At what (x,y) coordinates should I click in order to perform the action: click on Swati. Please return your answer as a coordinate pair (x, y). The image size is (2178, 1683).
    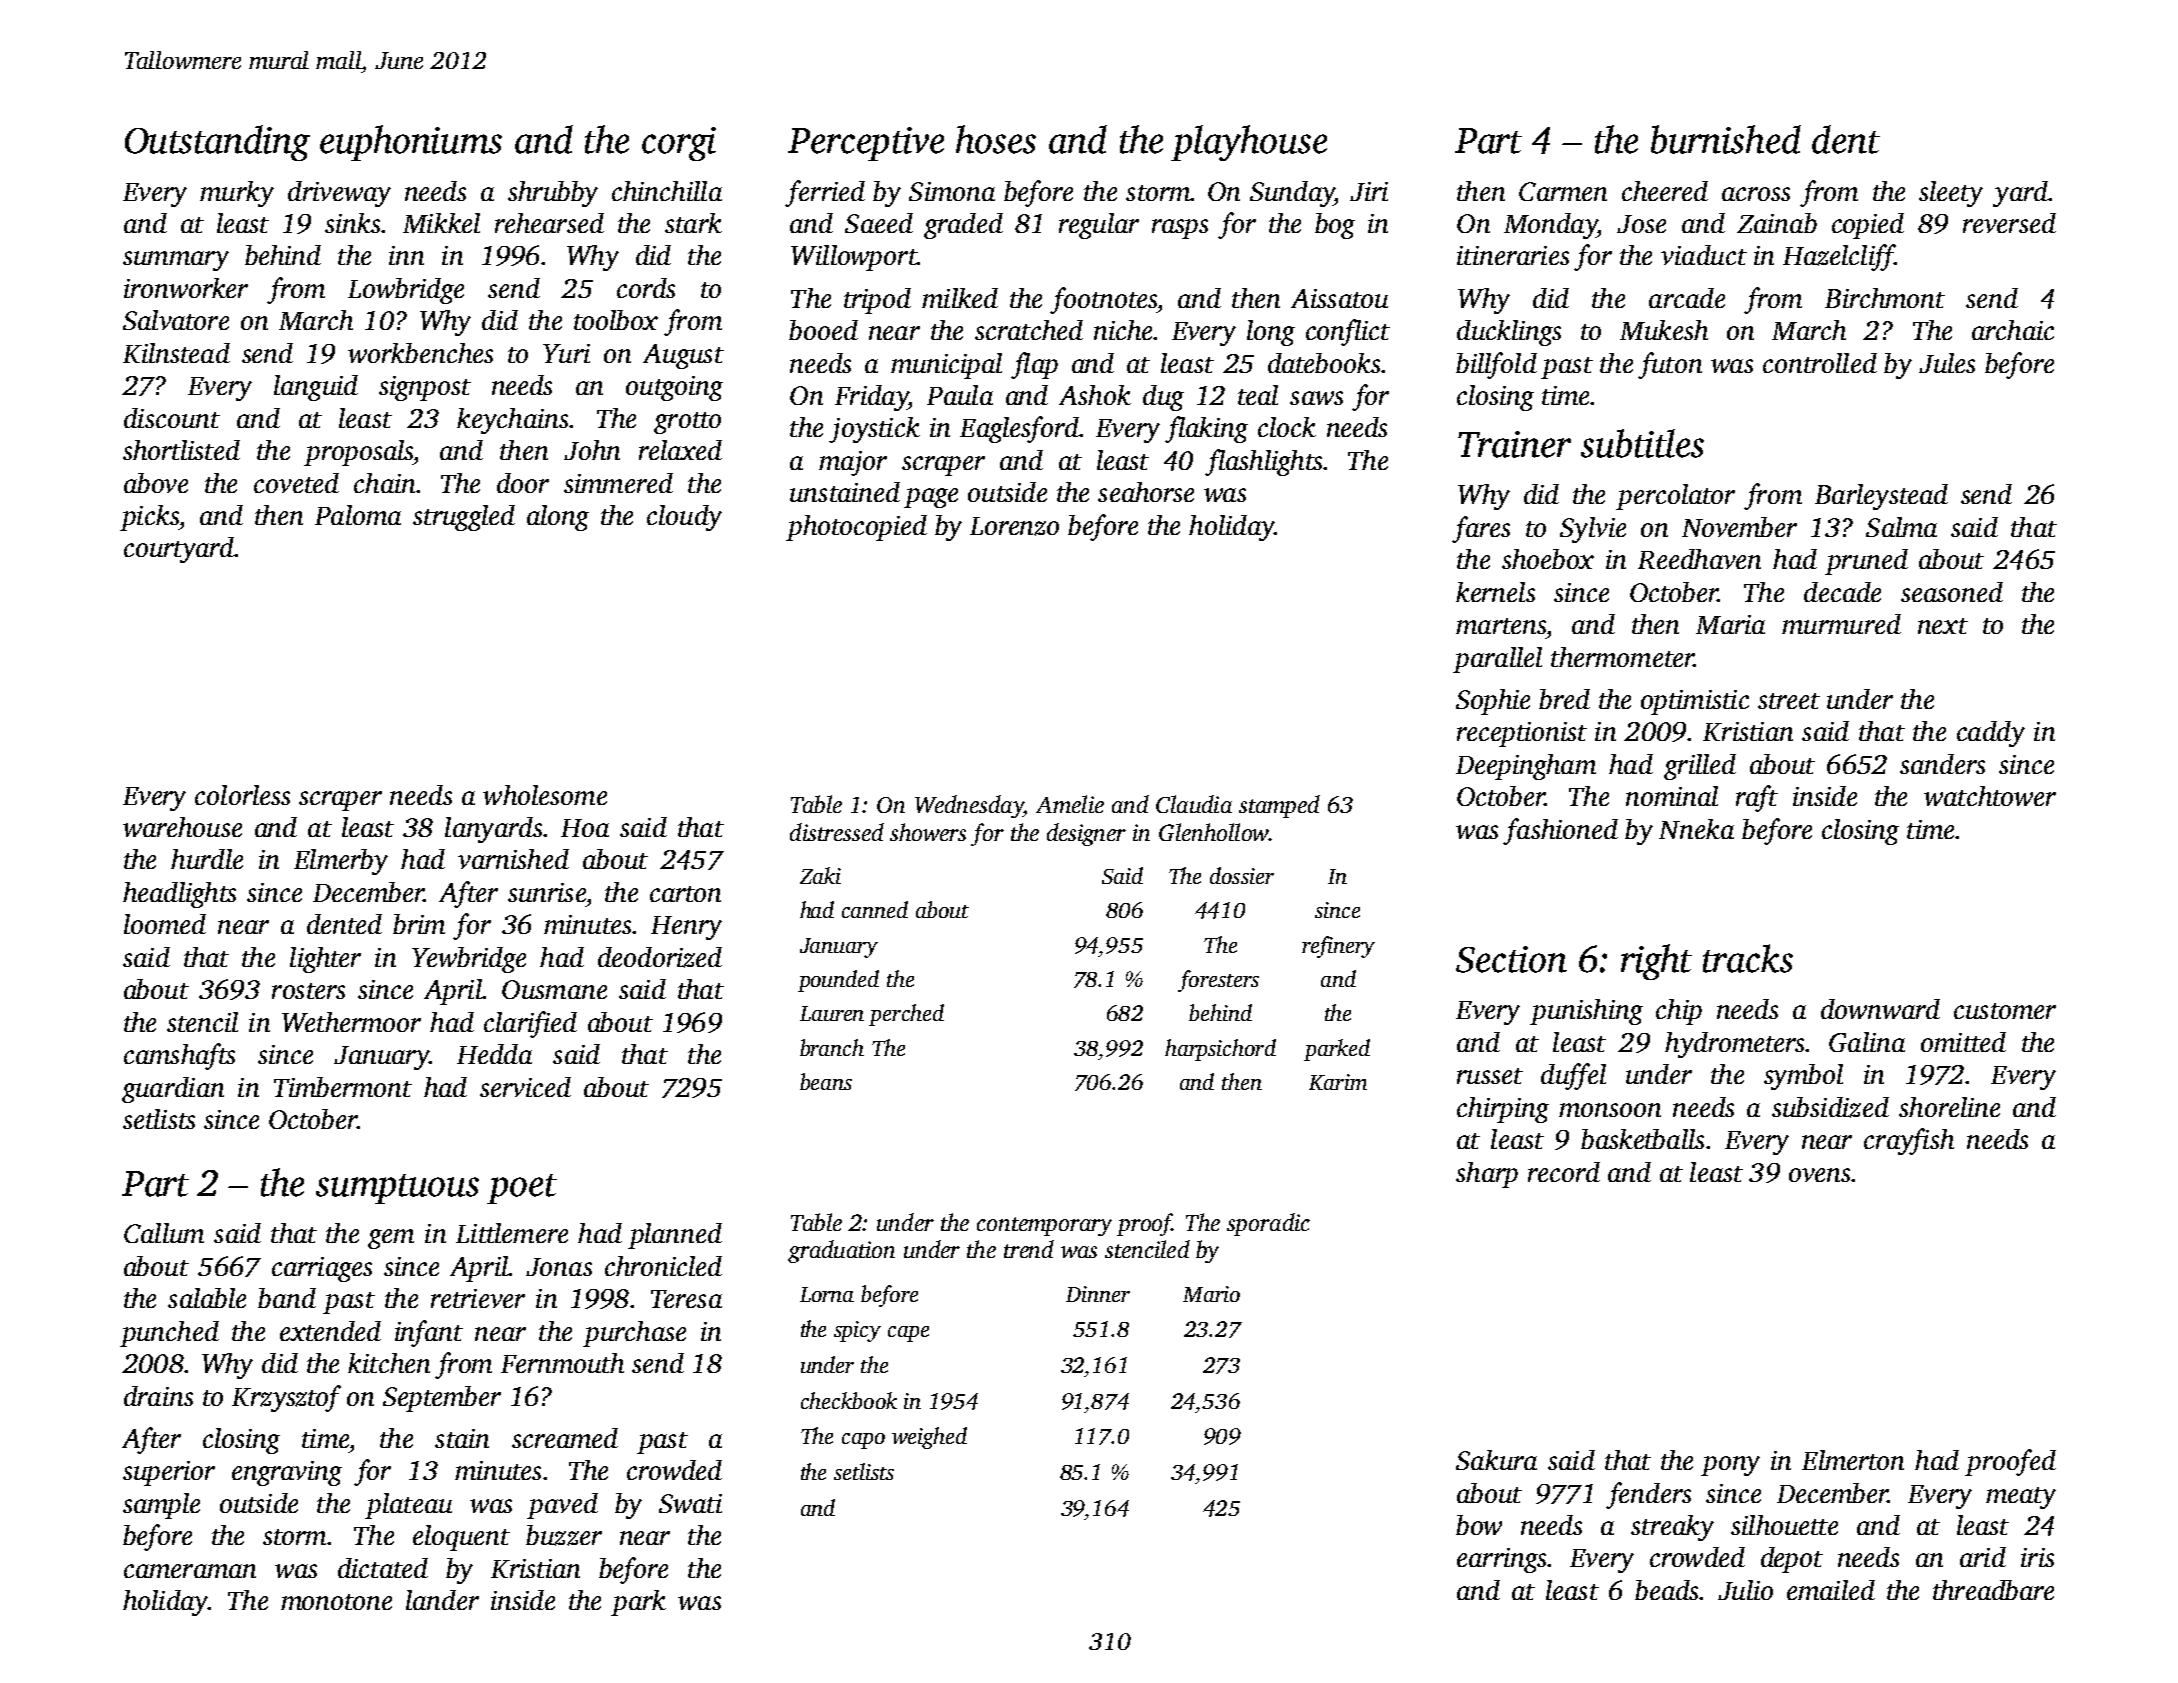
    Looking at the image, I should click on (690, 1503).
